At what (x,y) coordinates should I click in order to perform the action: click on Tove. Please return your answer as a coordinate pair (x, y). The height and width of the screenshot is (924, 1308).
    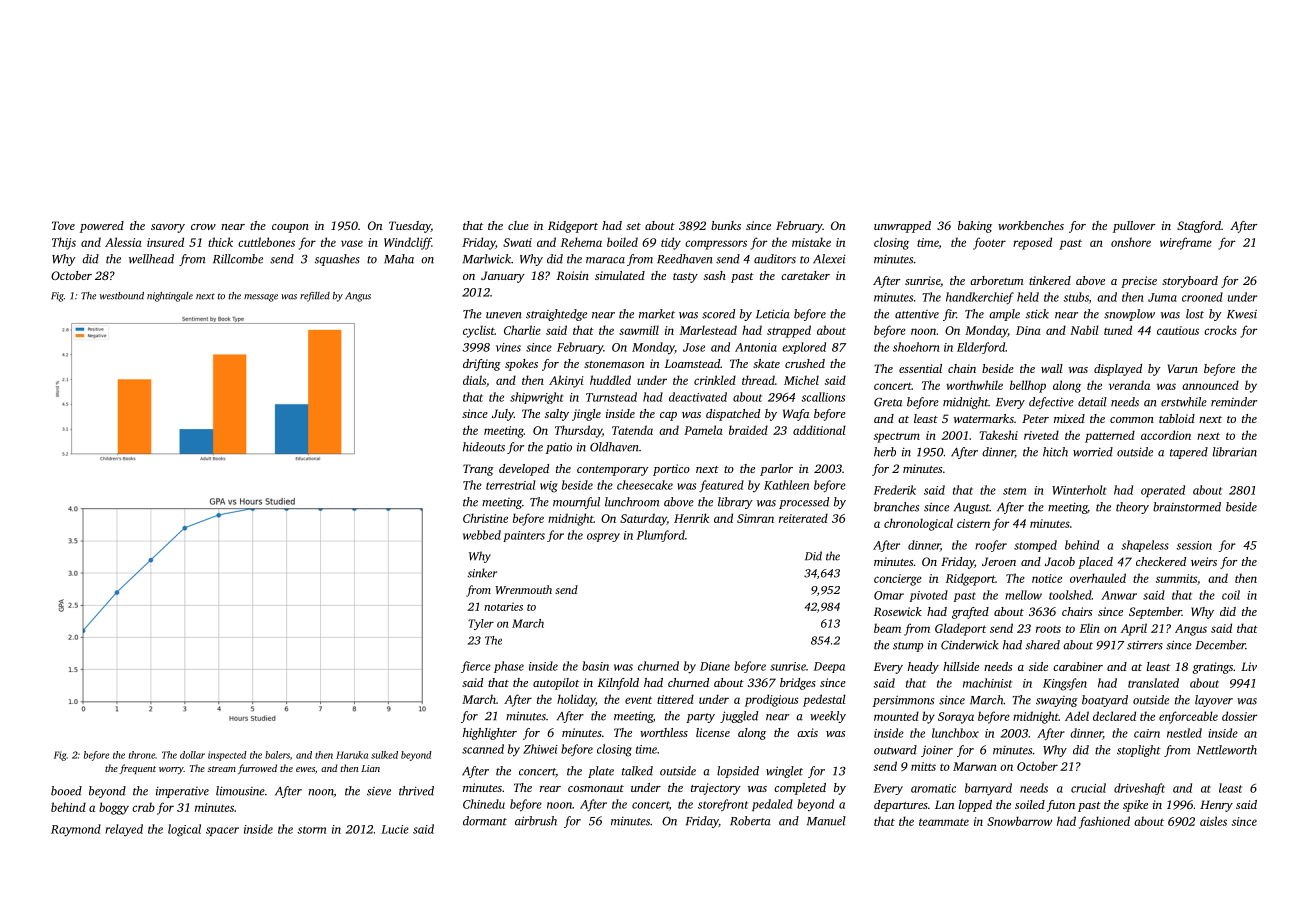
    Looking at the image, I should click on (63, 225).
